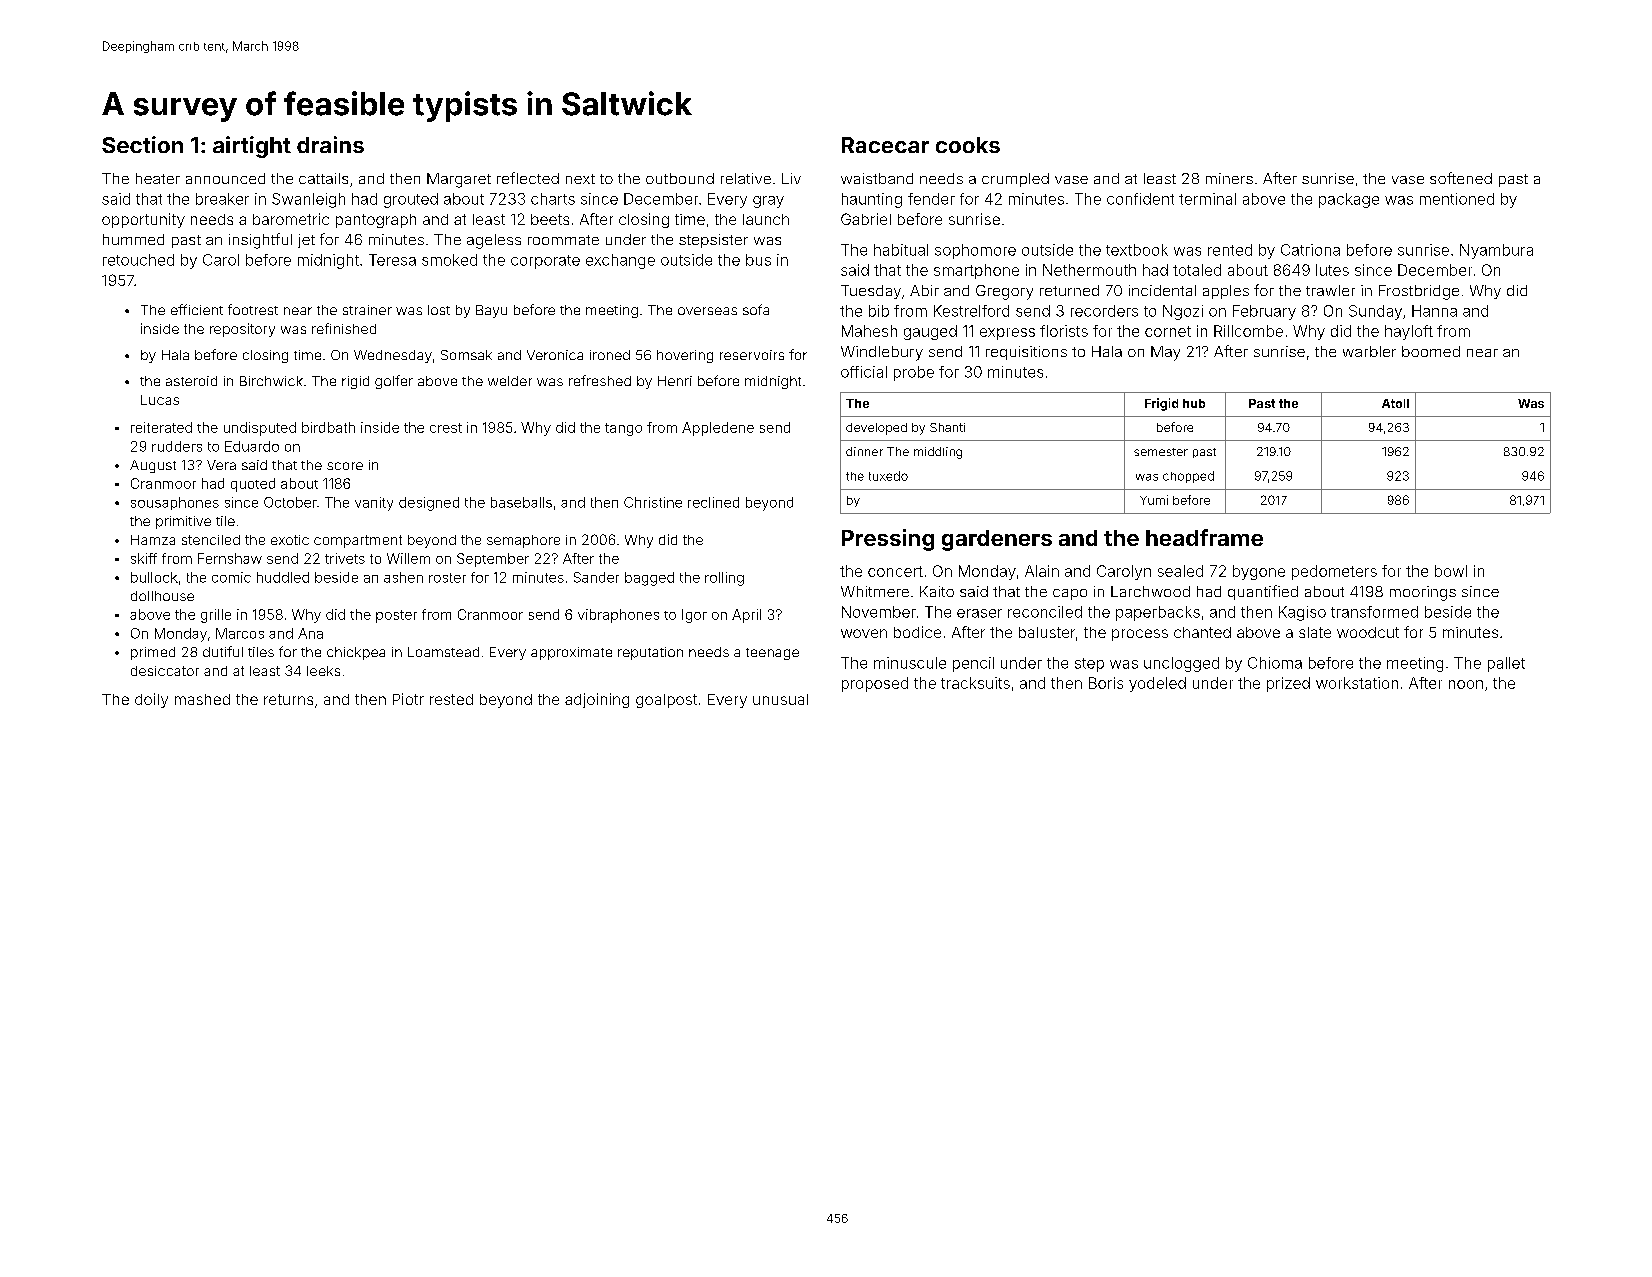 This image has width=1652, height=1277. Describe the element at coordinates (758, 260) in the image. I see `bus` at that location.
